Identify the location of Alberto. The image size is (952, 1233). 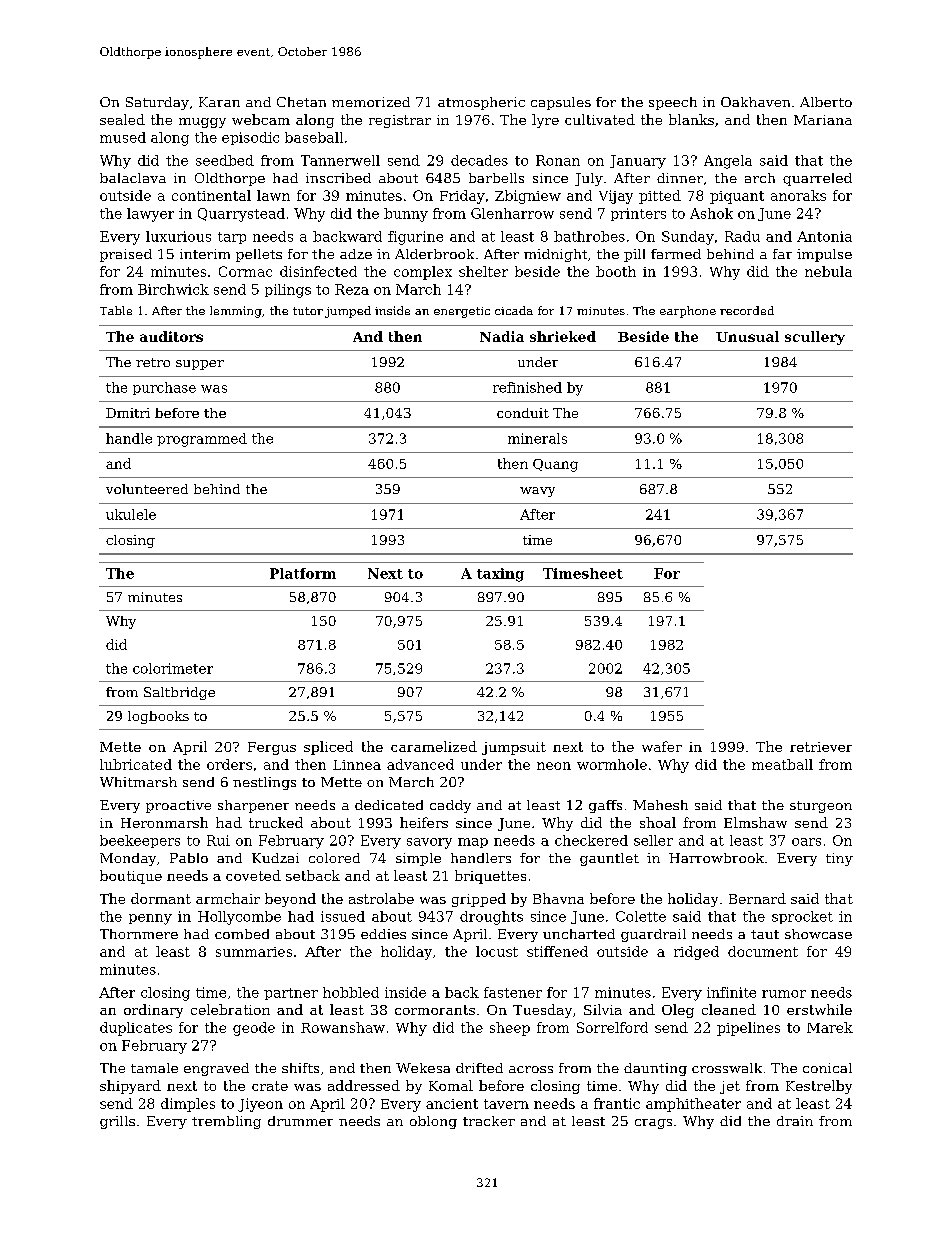
(826, 102).
